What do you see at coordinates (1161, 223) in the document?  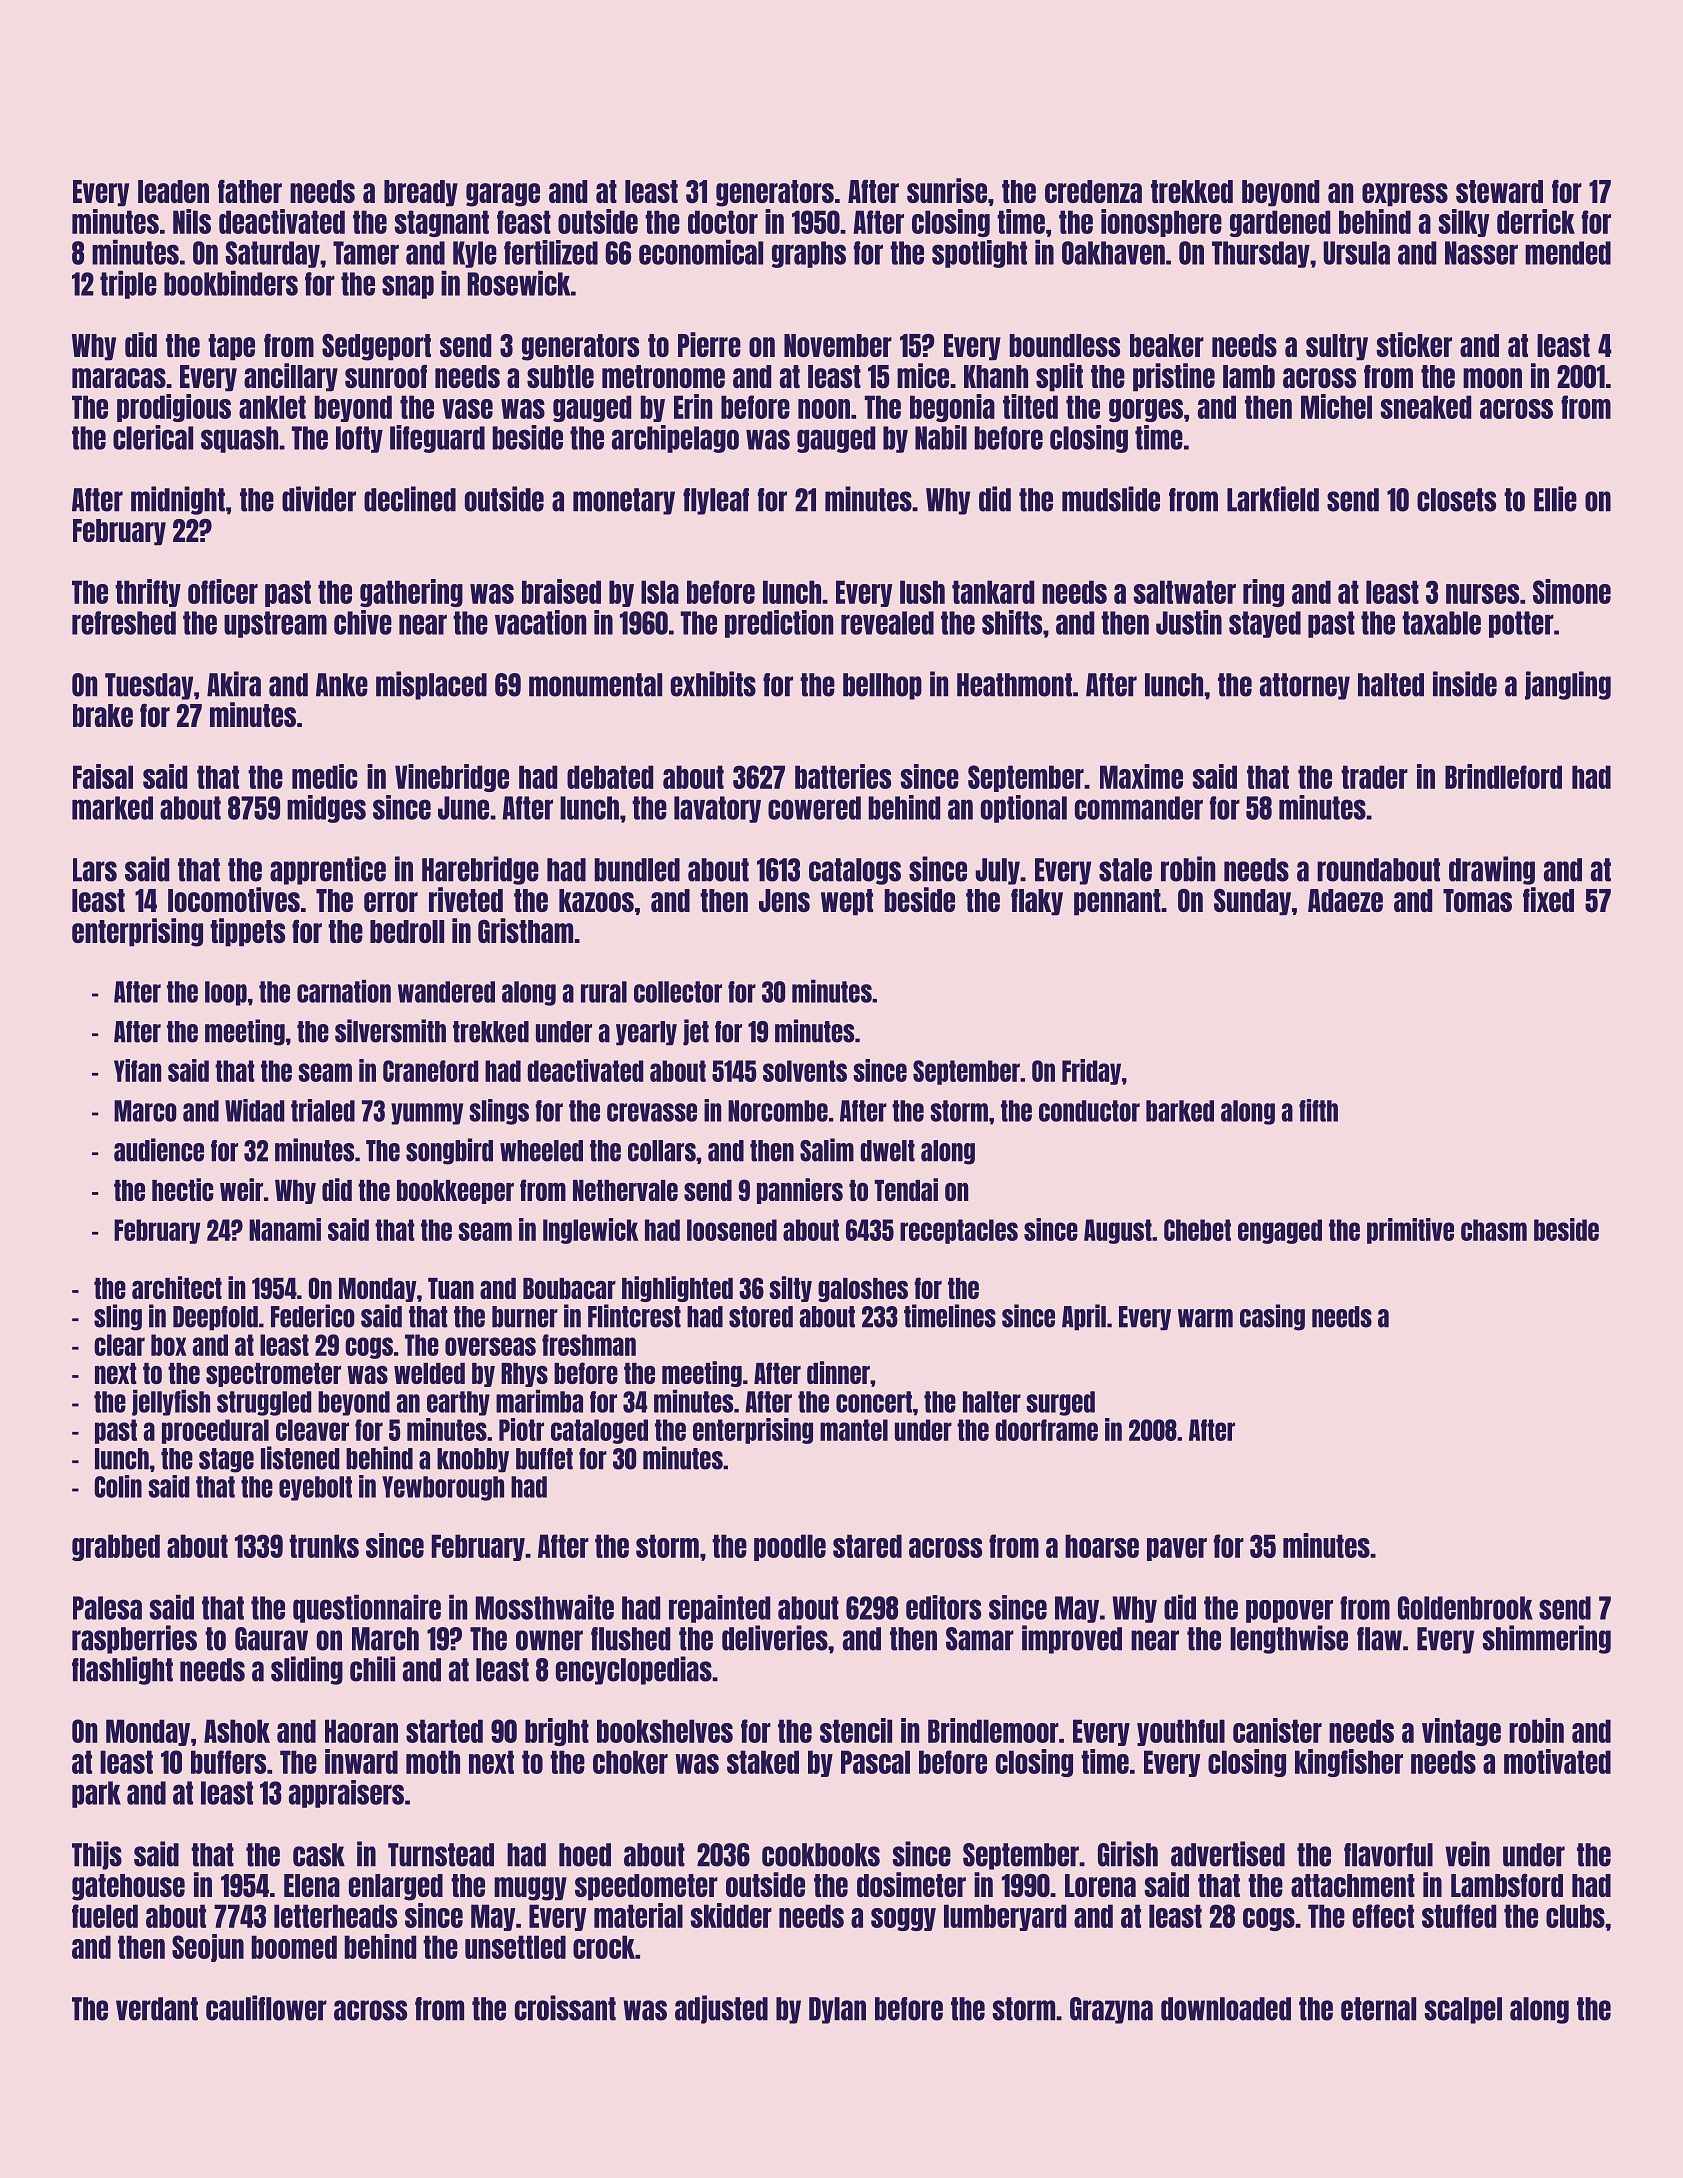 I see `ionosphere` at bounding box center [1161, 223].
